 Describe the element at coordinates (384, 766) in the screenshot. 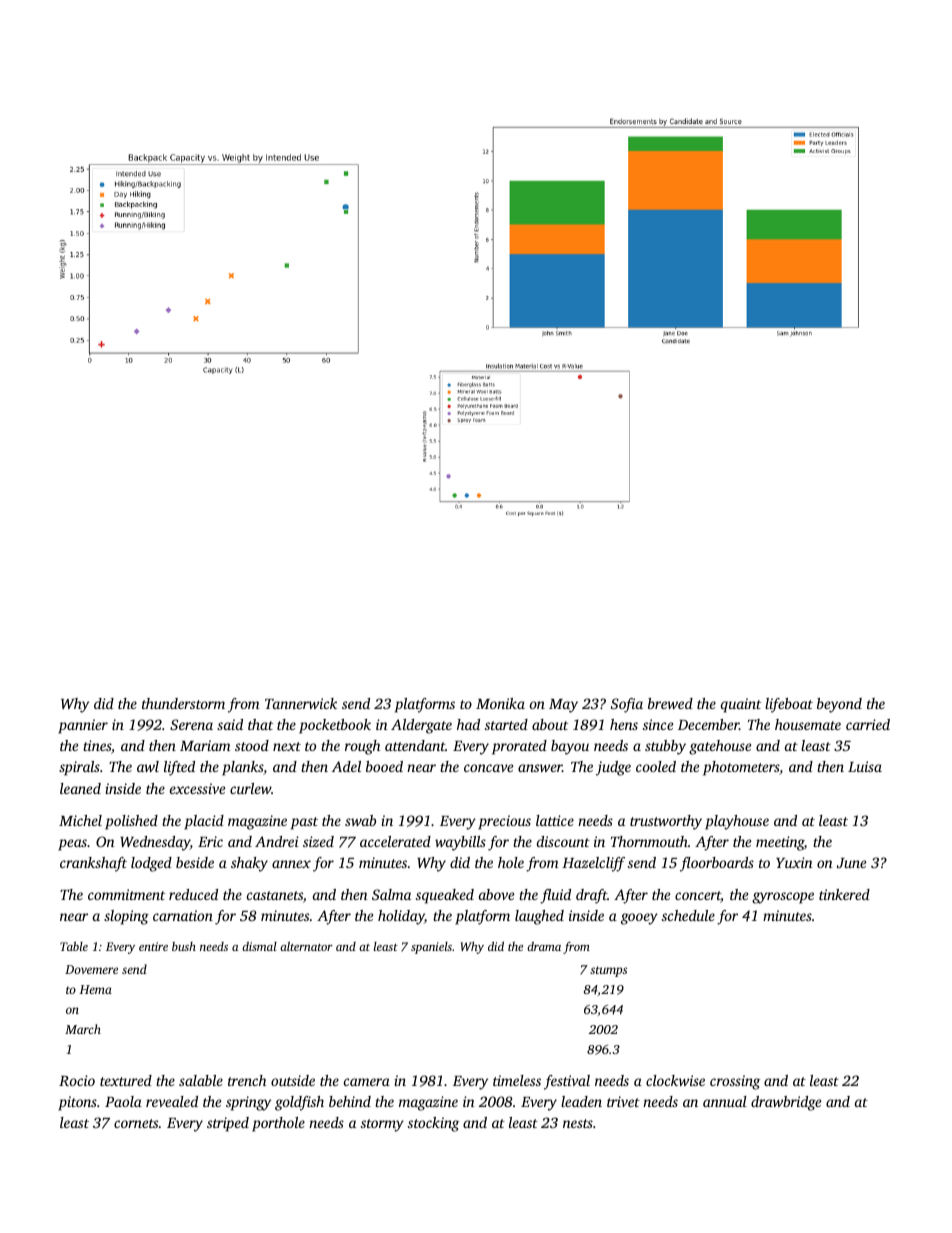

I see `booed` at that location.
